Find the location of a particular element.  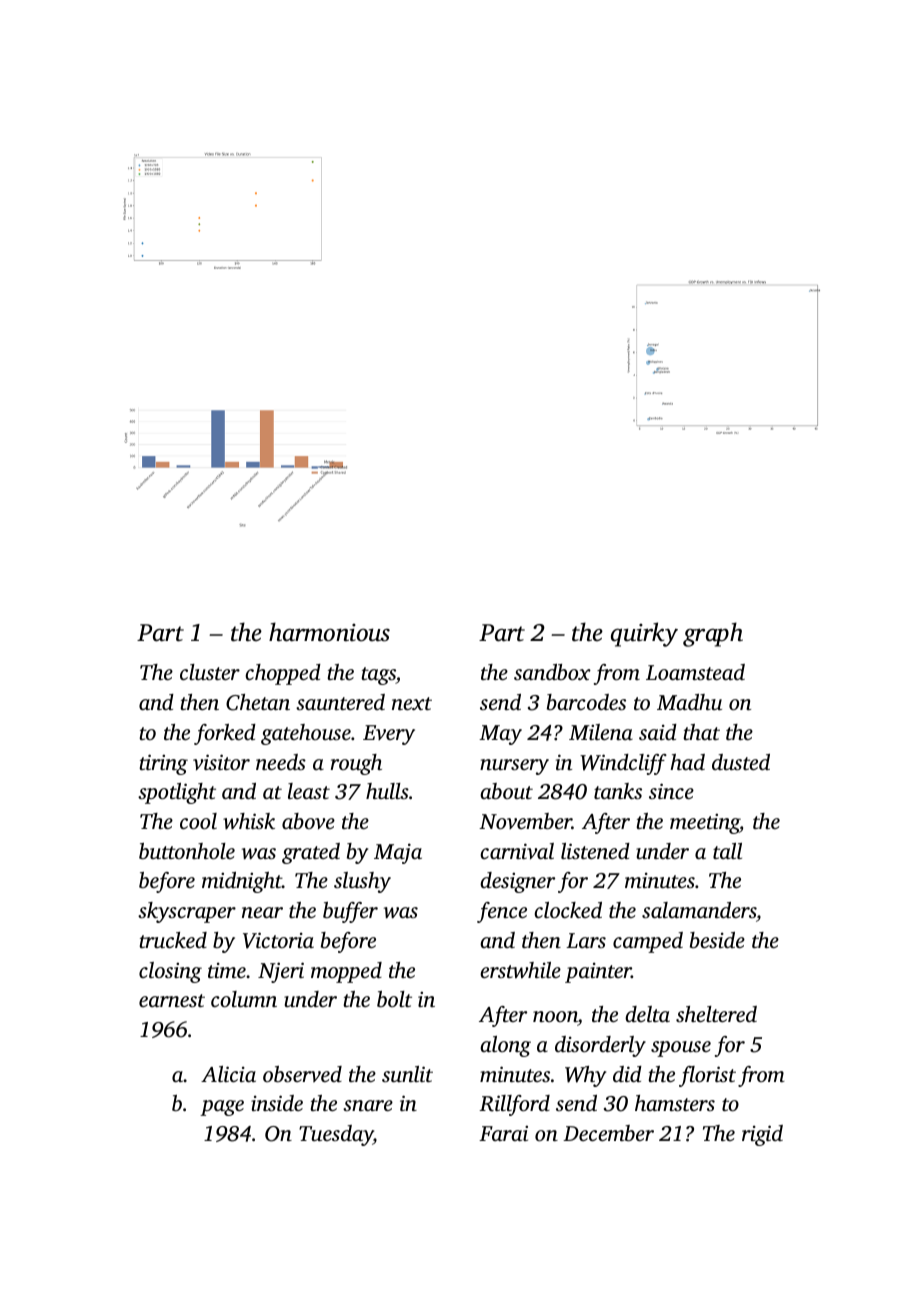

harmonious is located at coordinates (329, 632).
